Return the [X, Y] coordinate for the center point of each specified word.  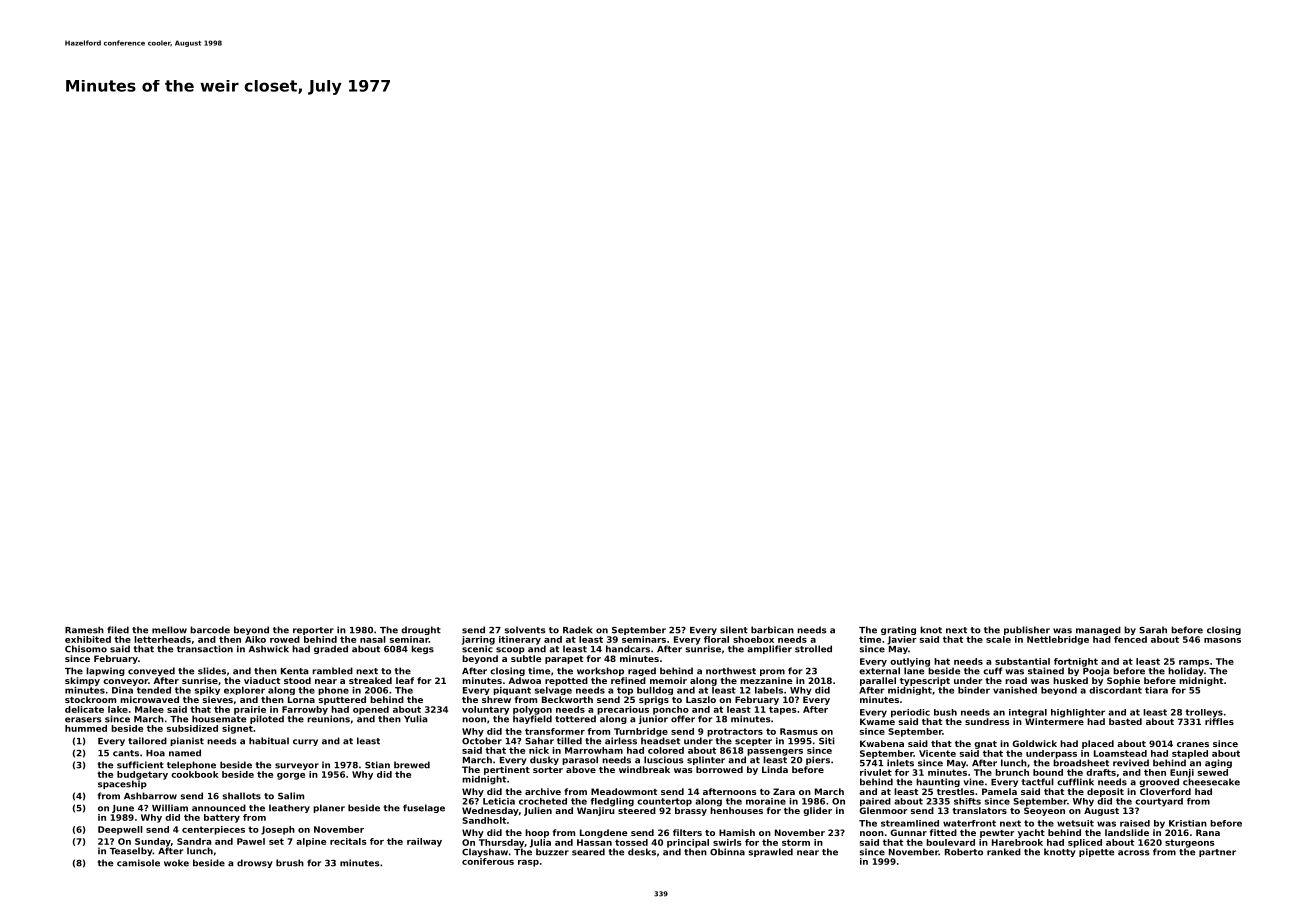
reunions [328, 719]
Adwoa [524, 680]
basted [1125, 721]
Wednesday [490, 811]
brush [290, 863]
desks [642, 852]
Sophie [1123, 681]
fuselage [424, 808]
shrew [496, 699]
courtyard [1159, 802]
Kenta [295, 671]
